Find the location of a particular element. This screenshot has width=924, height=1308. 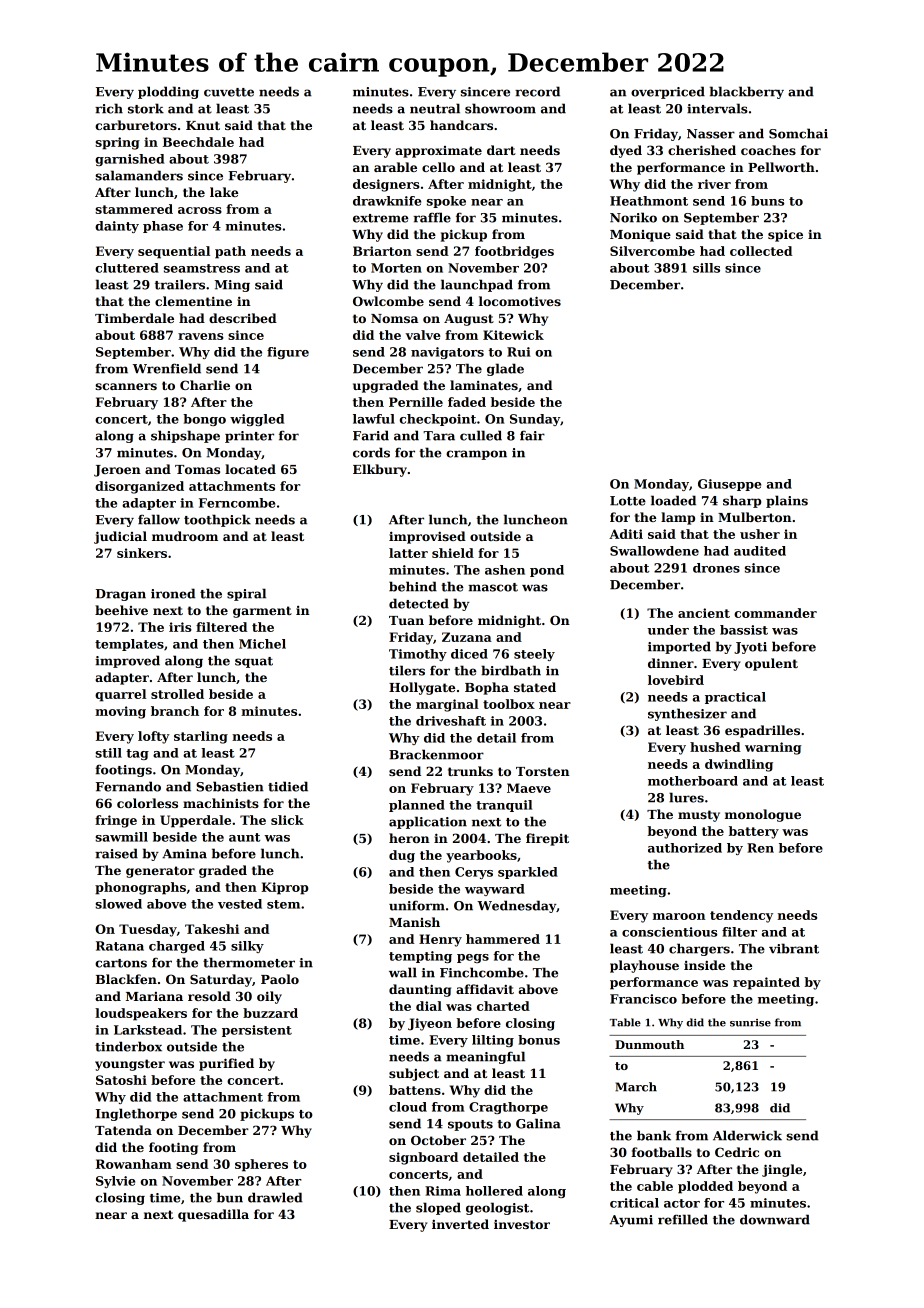

Sylvie is located at coordinates (115, 1182).
